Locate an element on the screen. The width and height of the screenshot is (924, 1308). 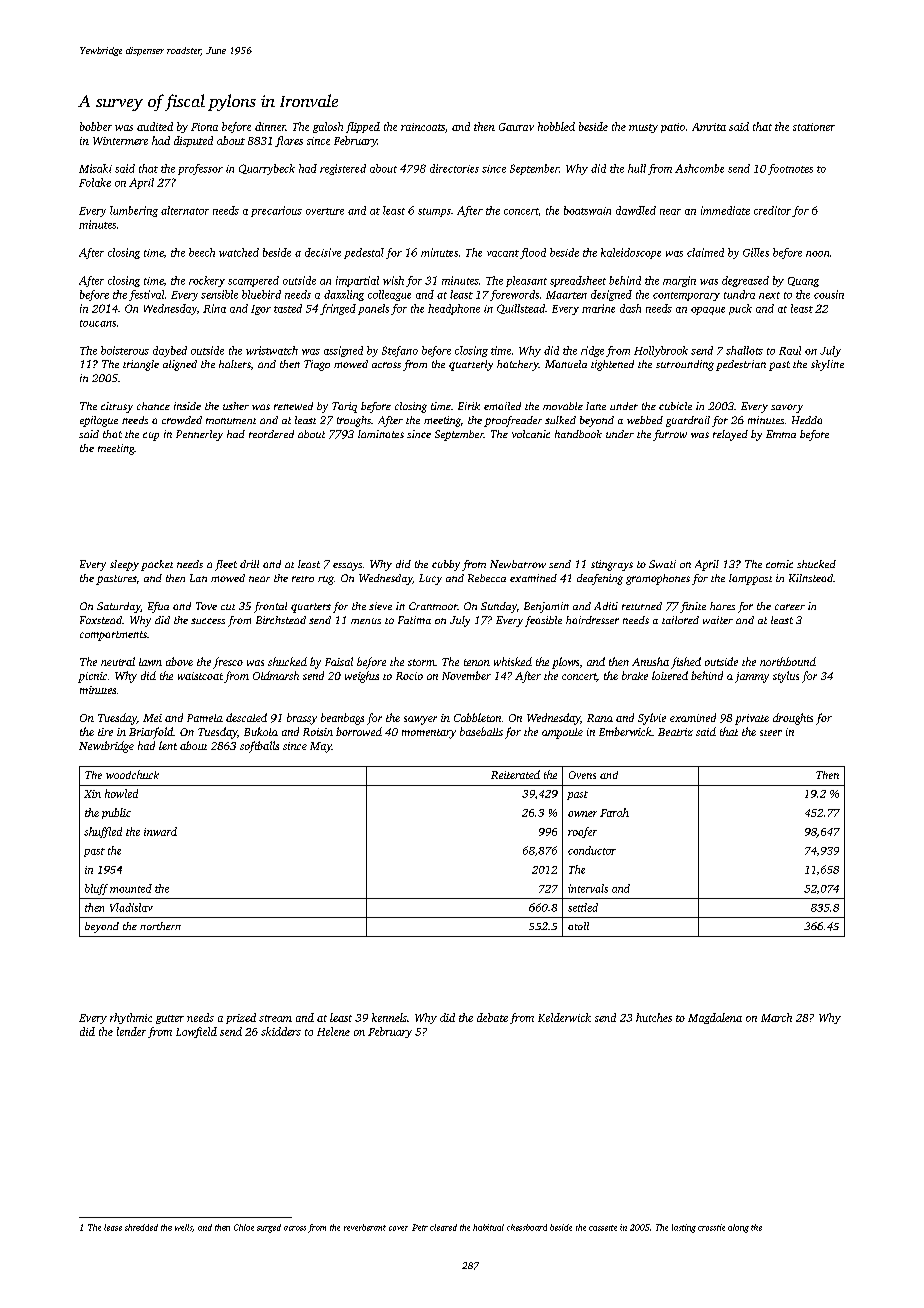
fleet is located at coordinates (226, 565).
